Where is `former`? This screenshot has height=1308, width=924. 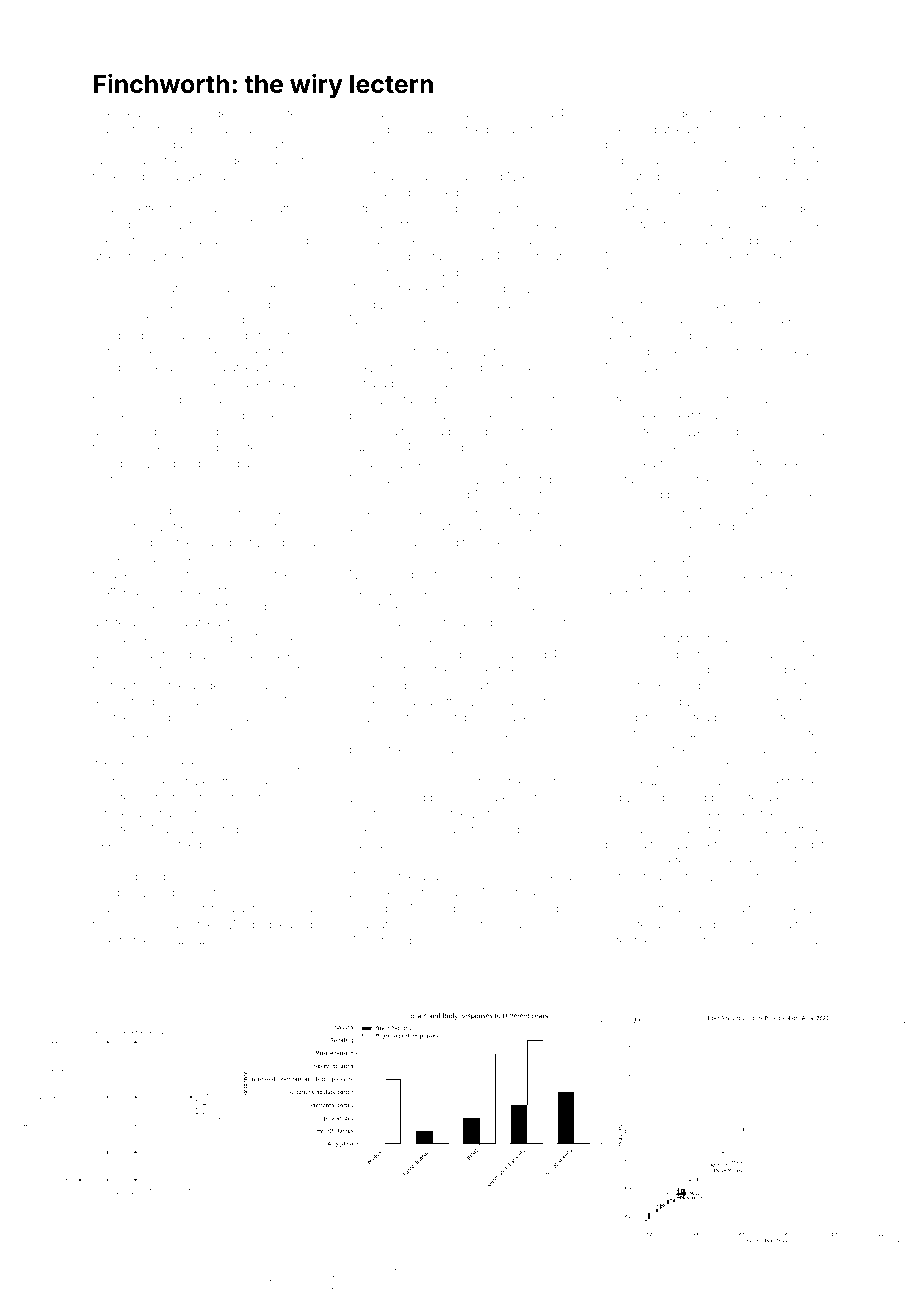 former is located at coordinates (623, 192).
